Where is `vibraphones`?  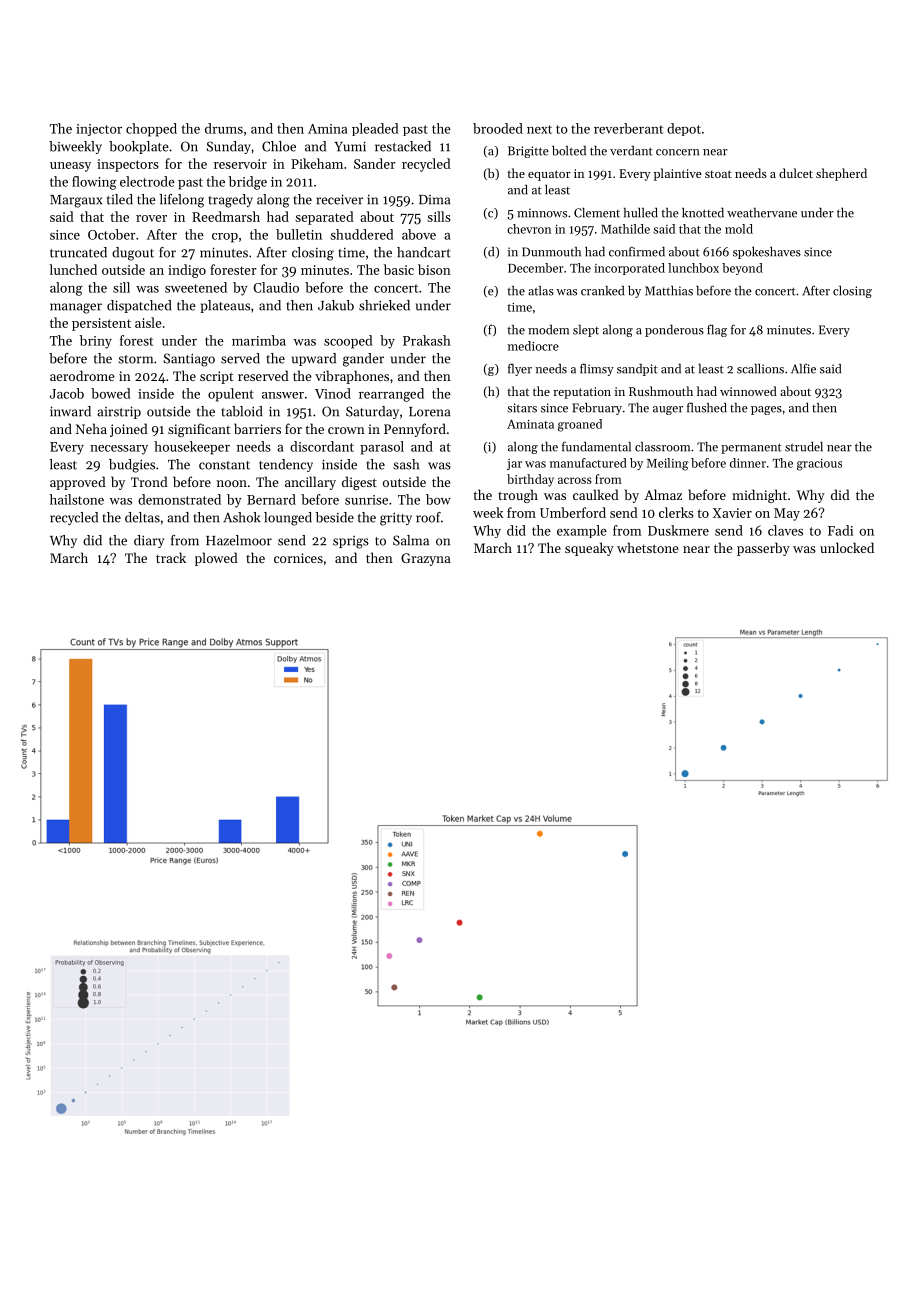
vibraphones is located at coordinates (352, 377).
